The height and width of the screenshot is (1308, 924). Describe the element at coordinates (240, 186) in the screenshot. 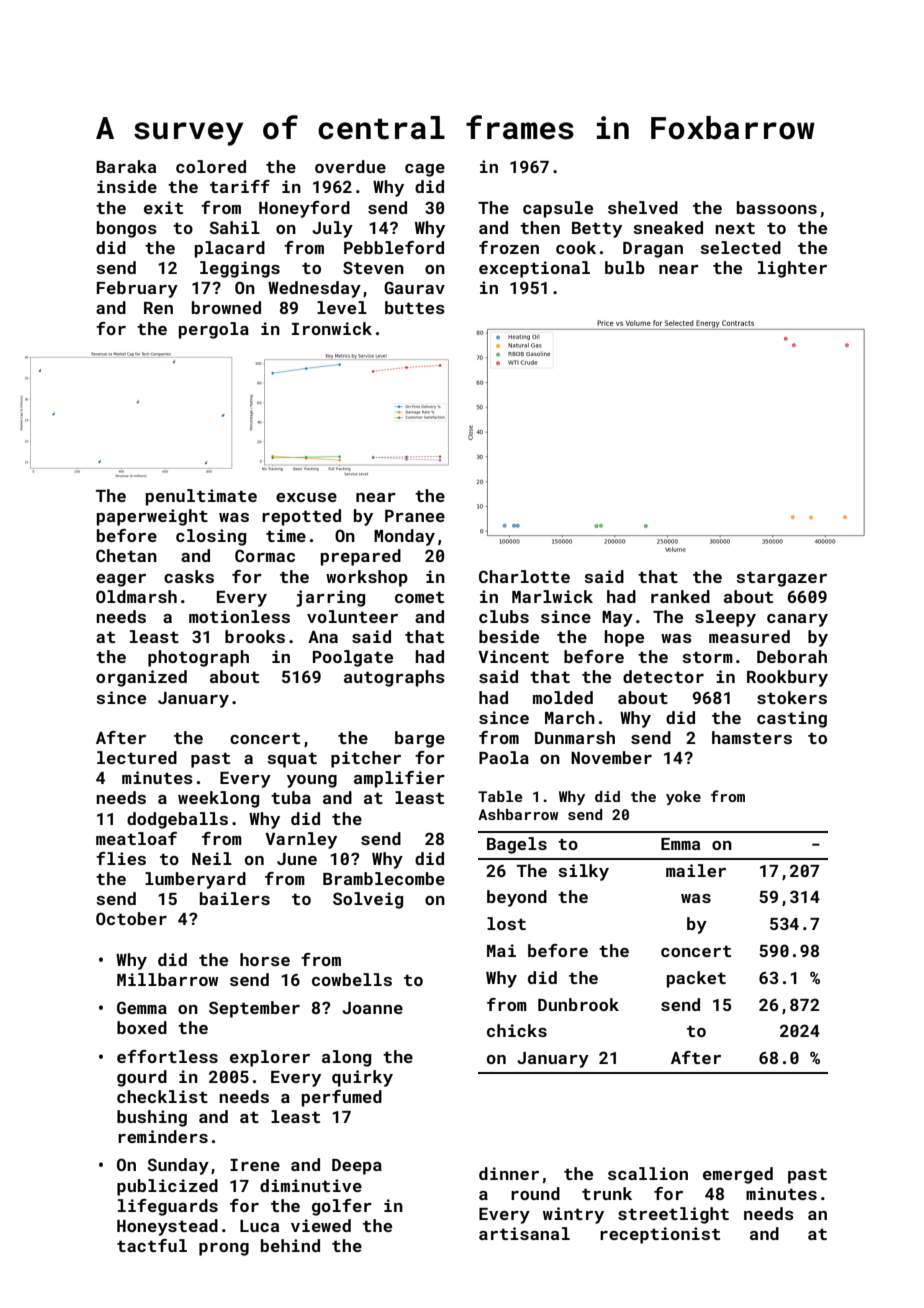

I see `tariff` at that location.
